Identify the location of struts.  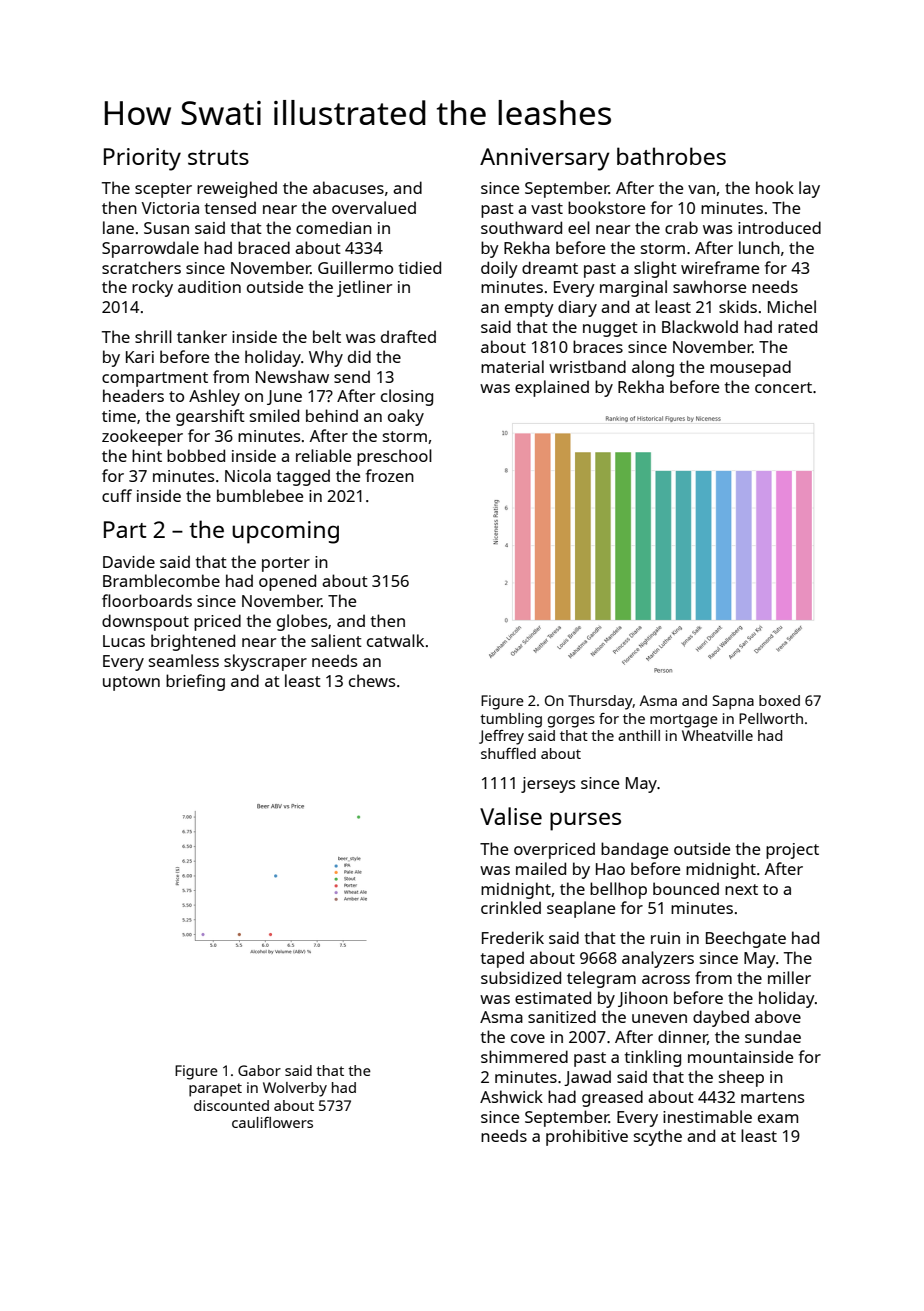
(218, 157).
